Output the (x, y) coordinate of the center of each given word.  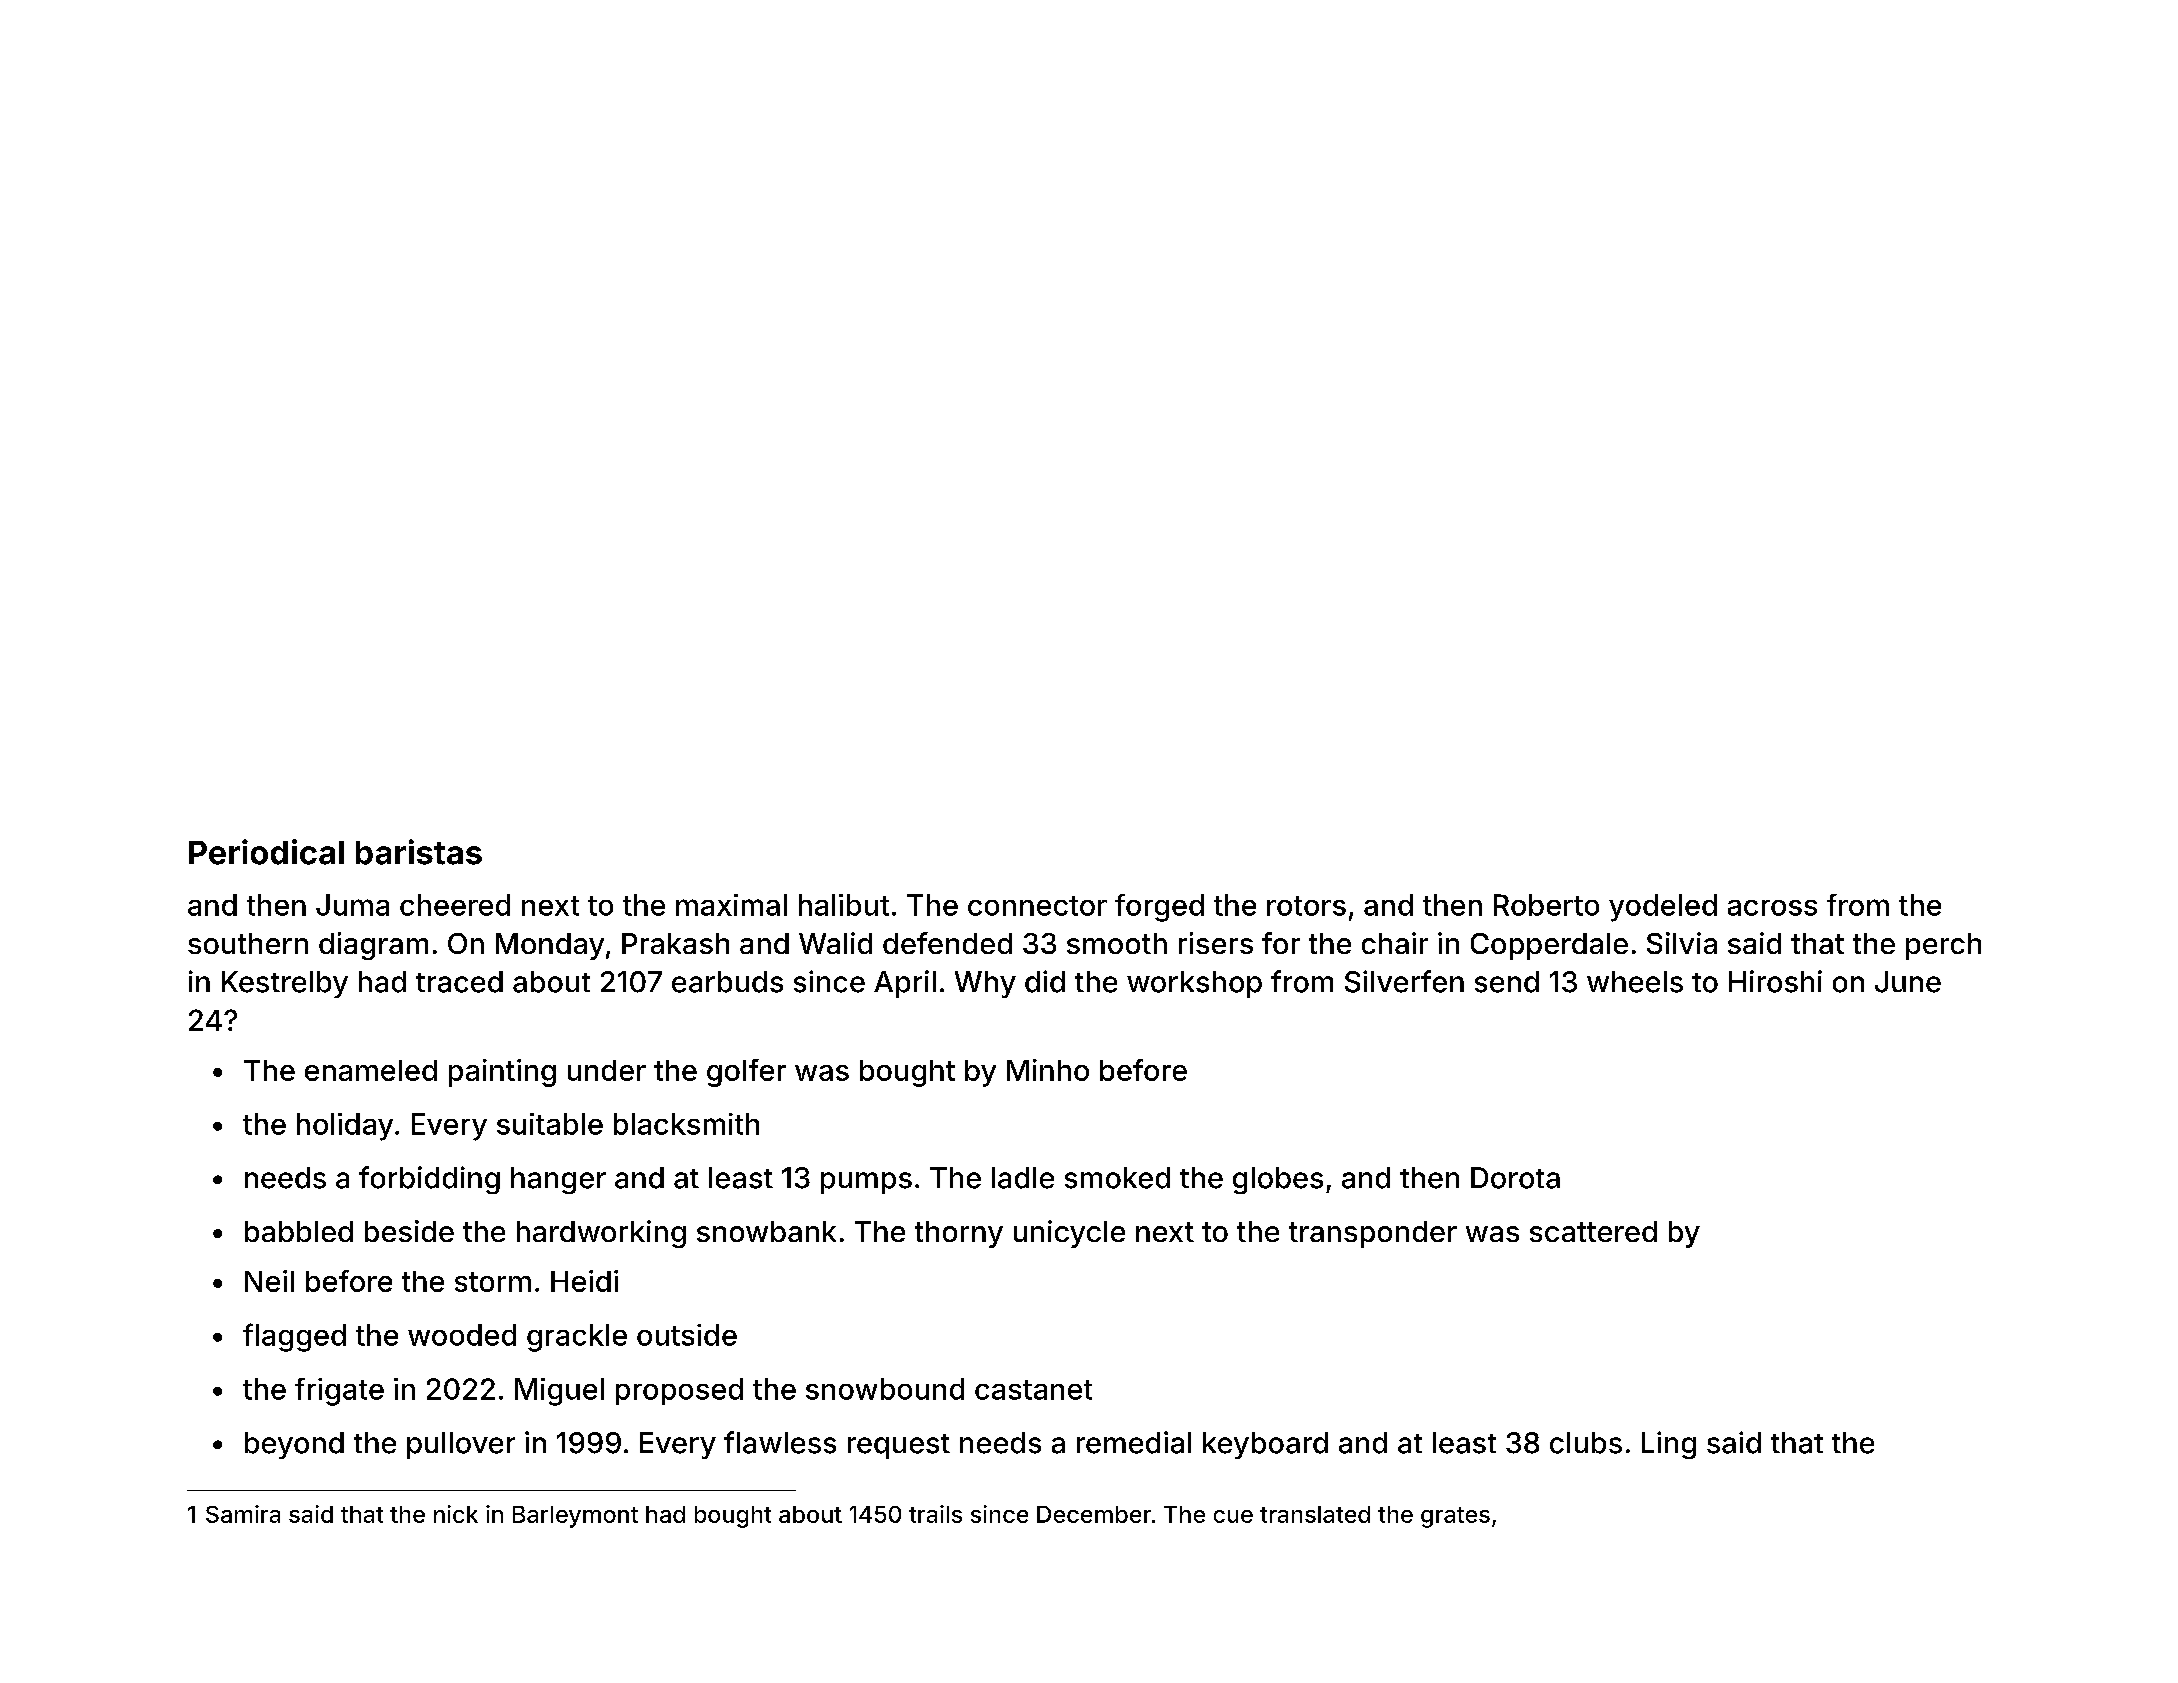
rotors (1306, 906)
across (1772, 908)
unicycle (1069, 1234)
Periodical (266, 852)
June (1908, 982)
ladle (1023, 1178)
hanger (558, 1180)
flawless (780, 1442)
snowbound (885, 1389)
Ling (1669, 1445)
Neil (269, 1281)
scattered (1593, 1231)
